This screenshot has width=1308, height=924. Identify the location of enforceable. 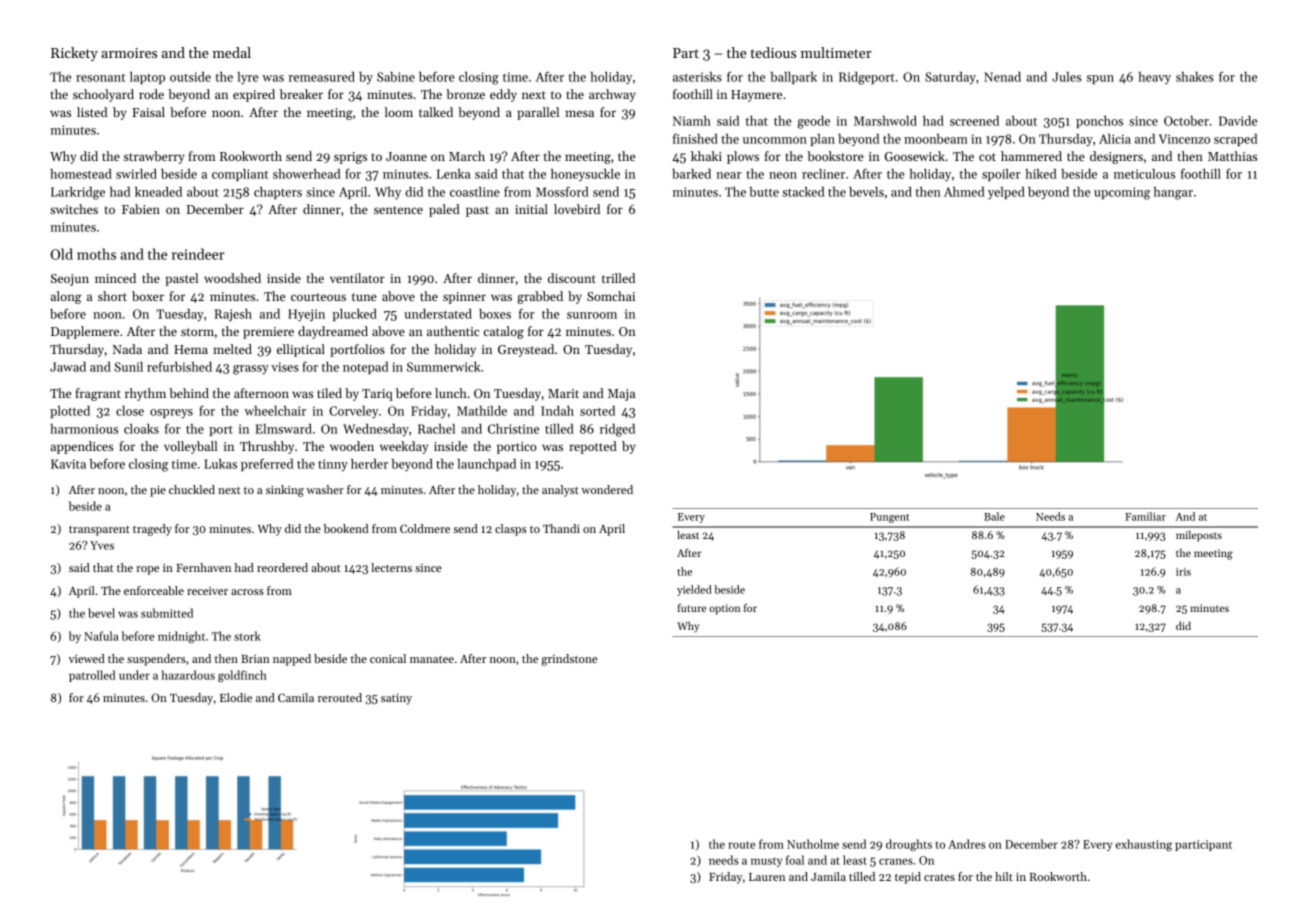
(154, 590).
